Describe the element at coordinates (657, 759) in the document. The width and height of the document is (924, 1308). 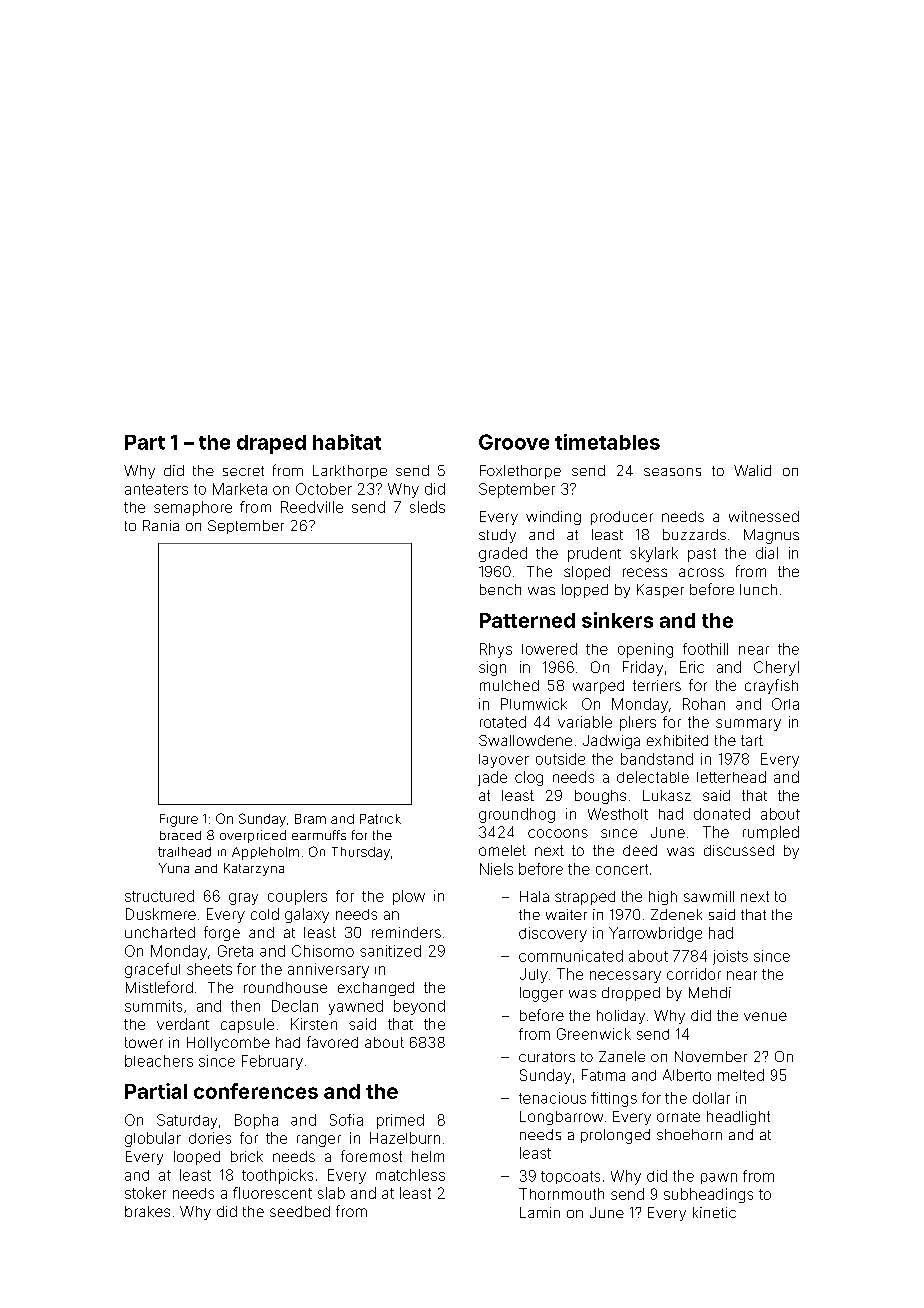
I see `bandstand` at that location.
